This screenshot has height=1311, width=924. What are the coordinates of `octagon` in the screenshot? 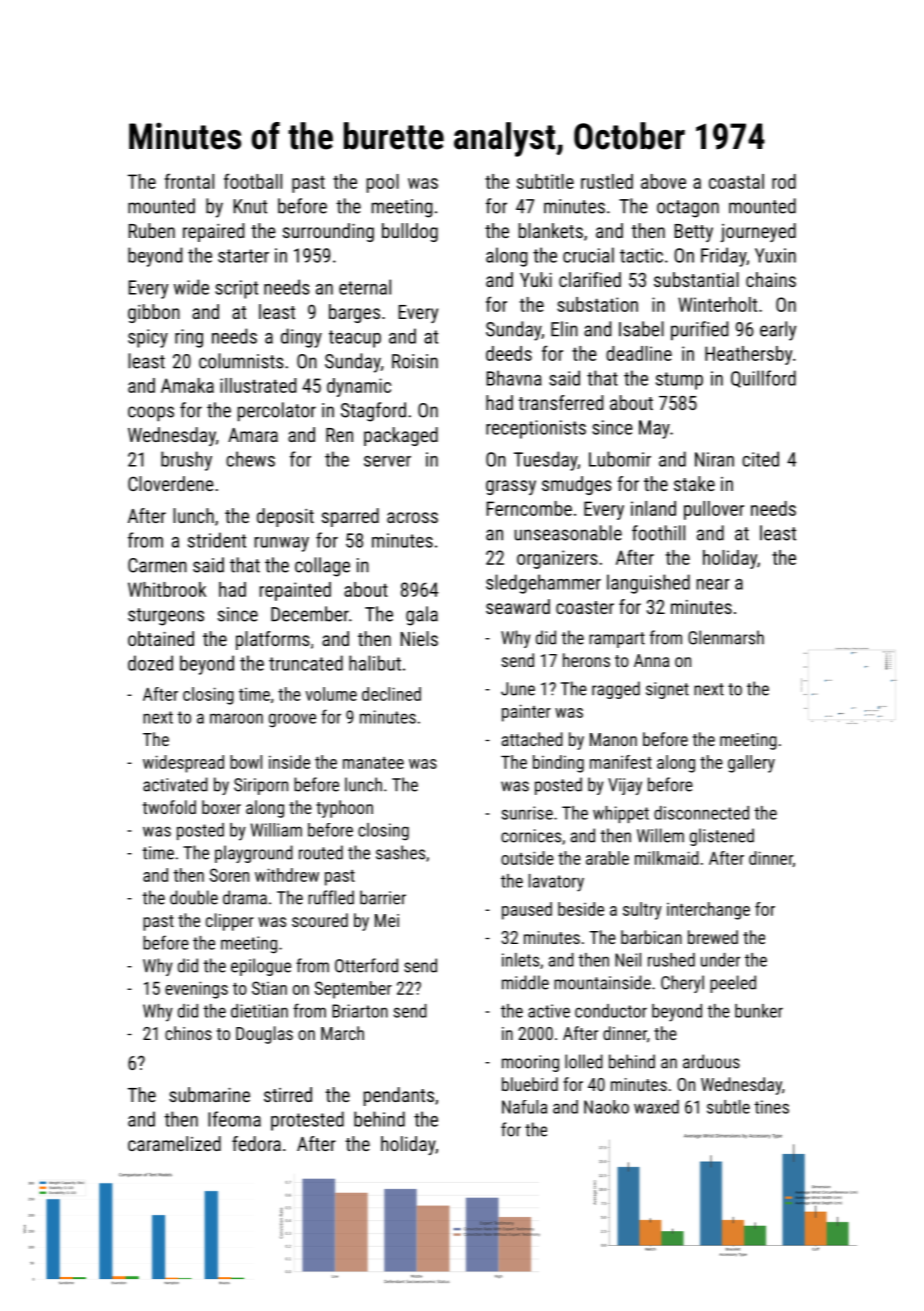 It's located at (688, 209).
